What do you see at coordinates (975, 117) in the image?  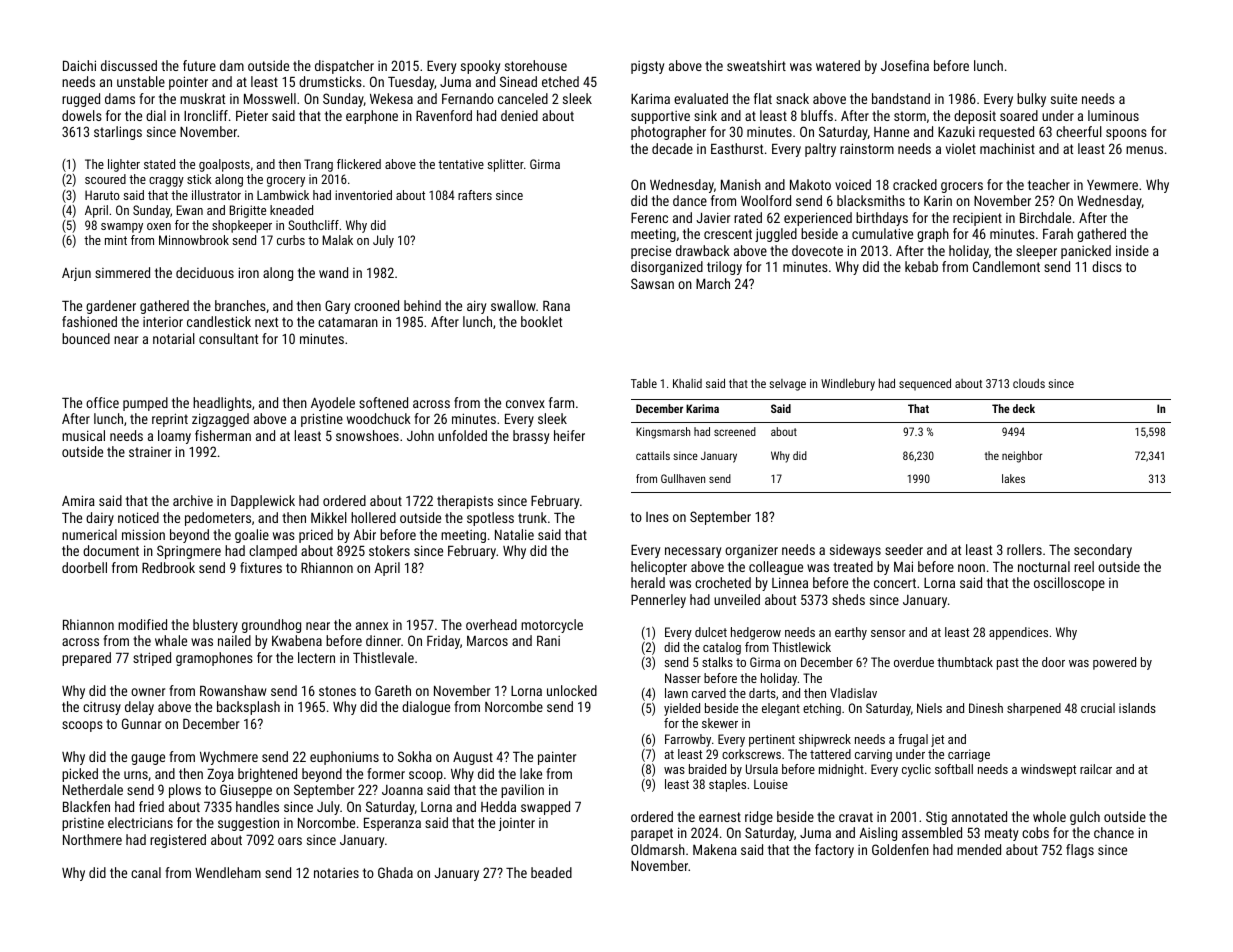 I see `deposit` at bounding box center [975, 117].
